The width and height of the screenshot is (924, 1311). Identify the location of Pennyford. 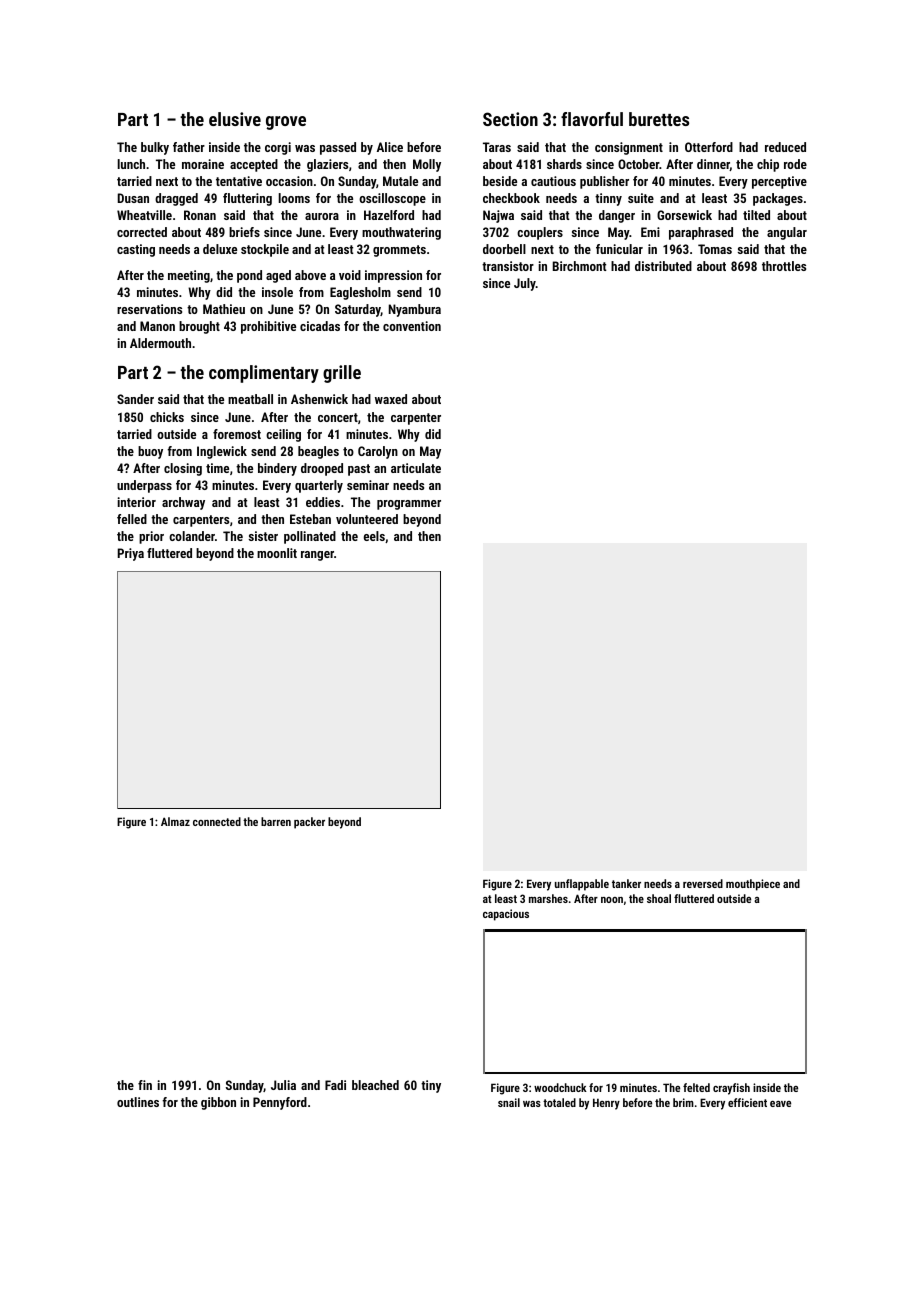
(280, 1103).
